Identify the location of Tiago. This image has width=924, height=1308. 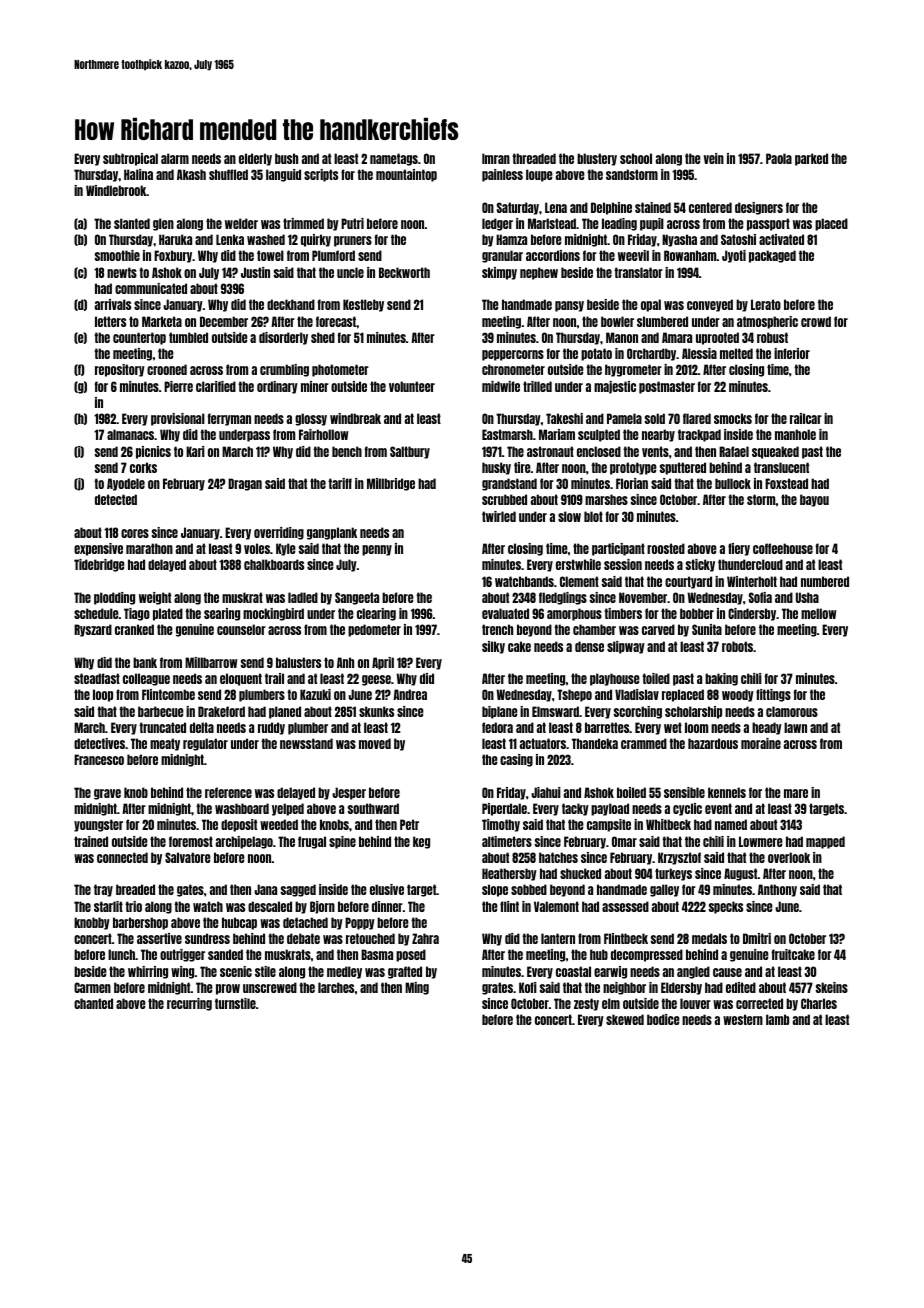
(137, 614).
